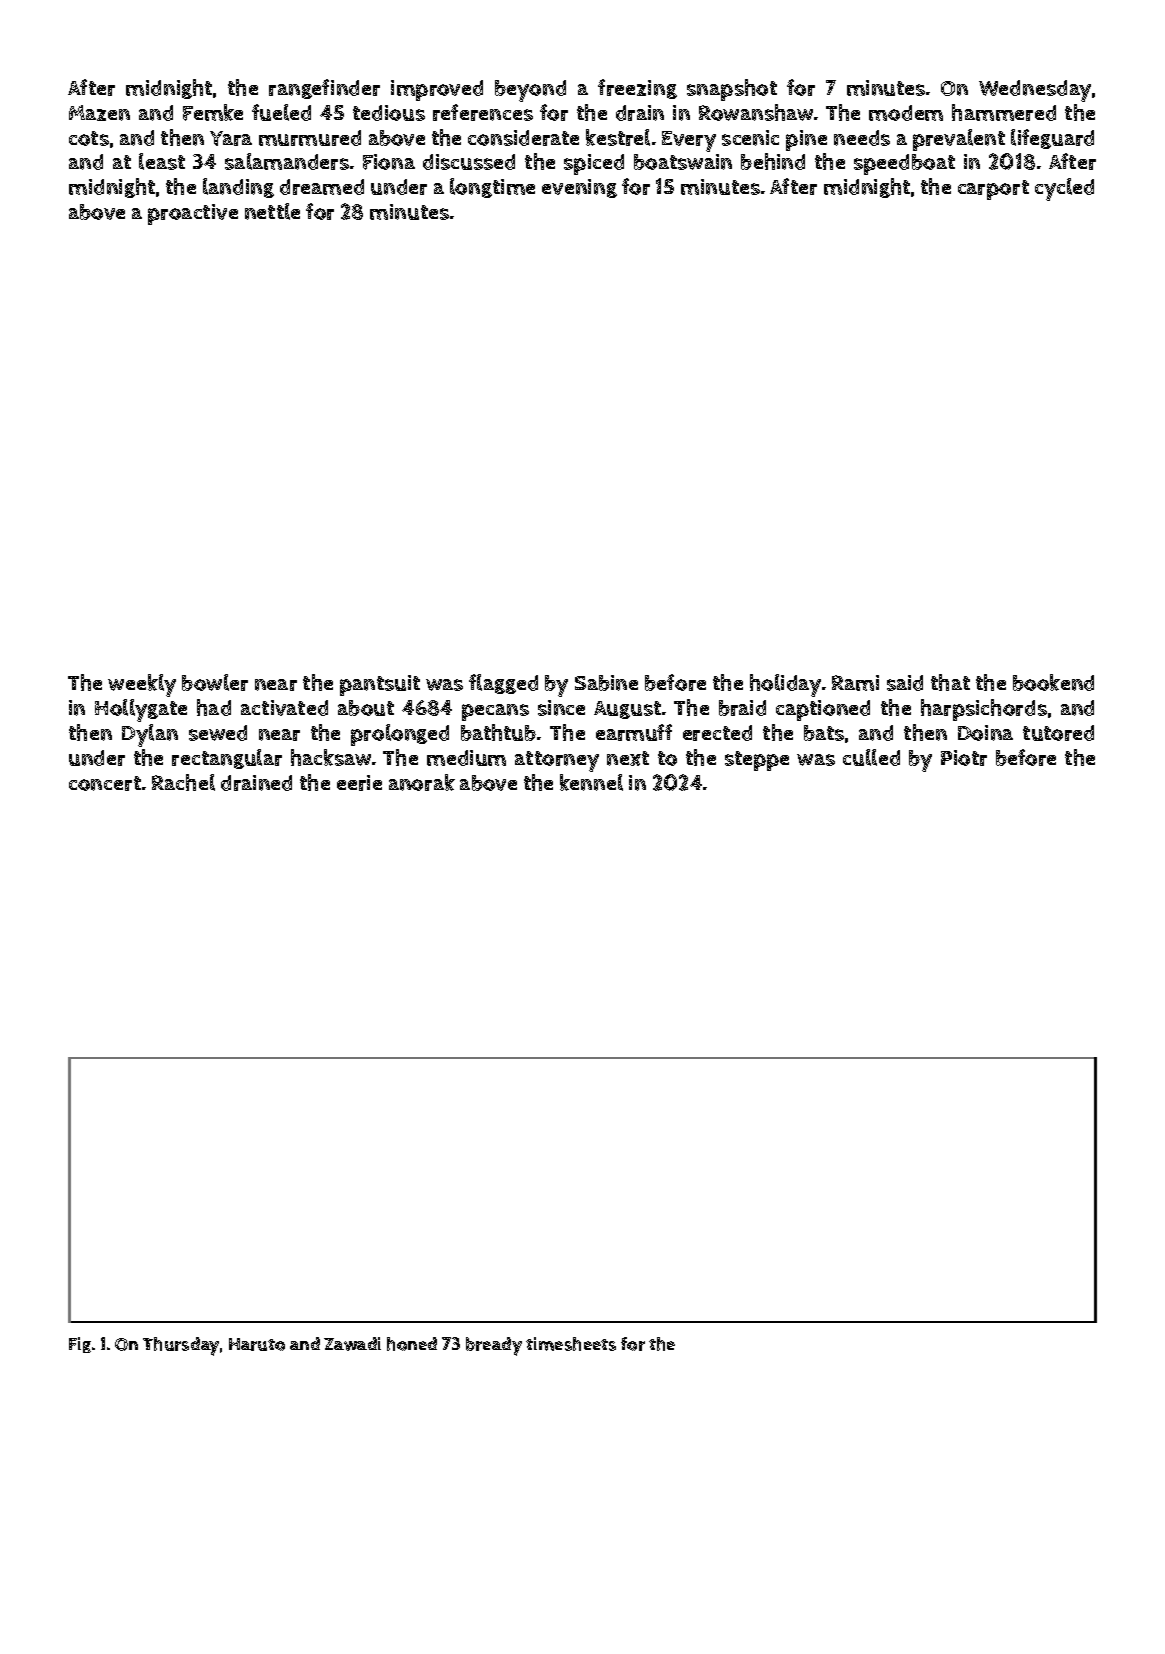 The image size is (1165, 1654). I want to click on snapshot, so click(732, 90).
